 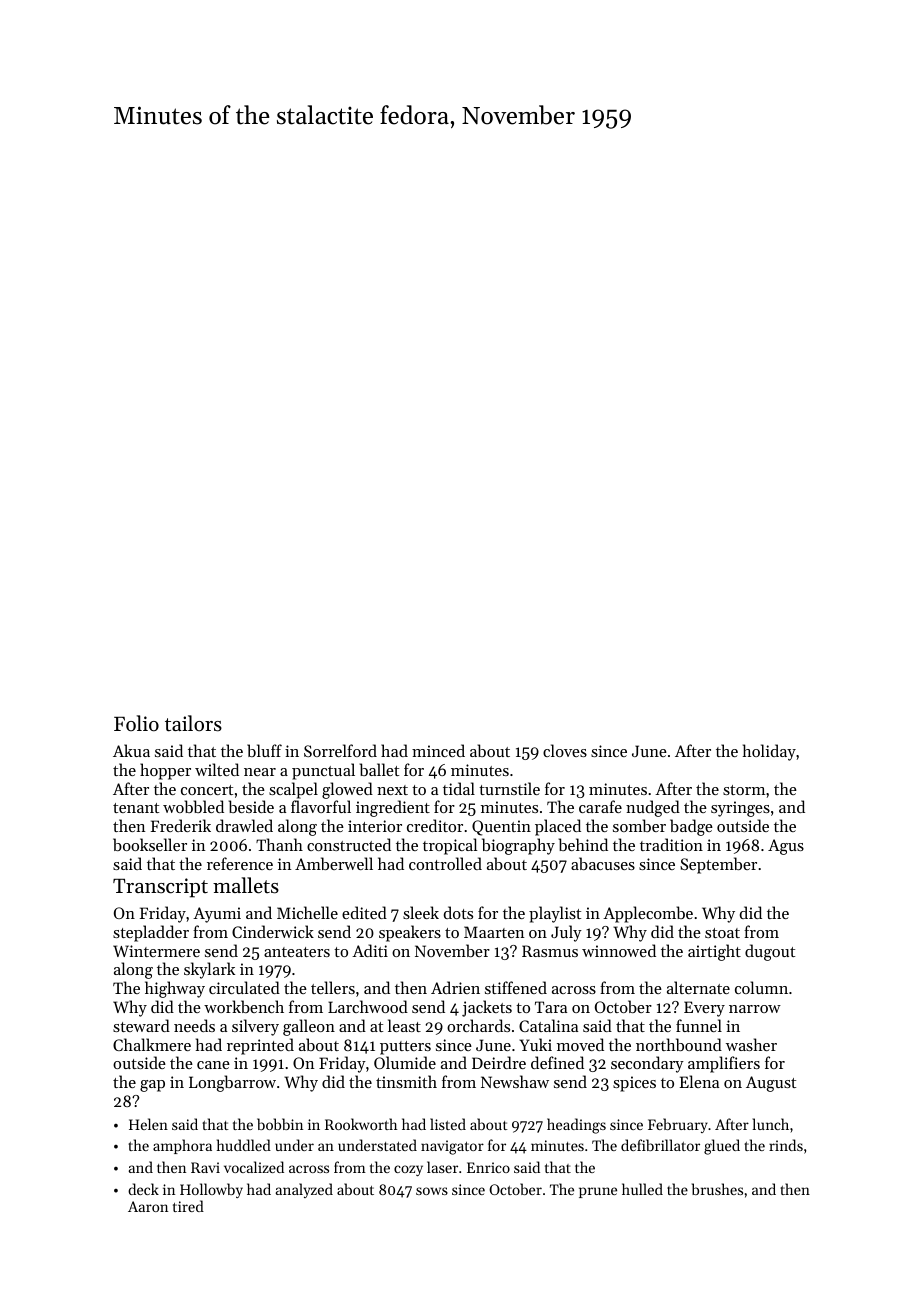 I want to click on brushes, so click(x=717, y=1189).
